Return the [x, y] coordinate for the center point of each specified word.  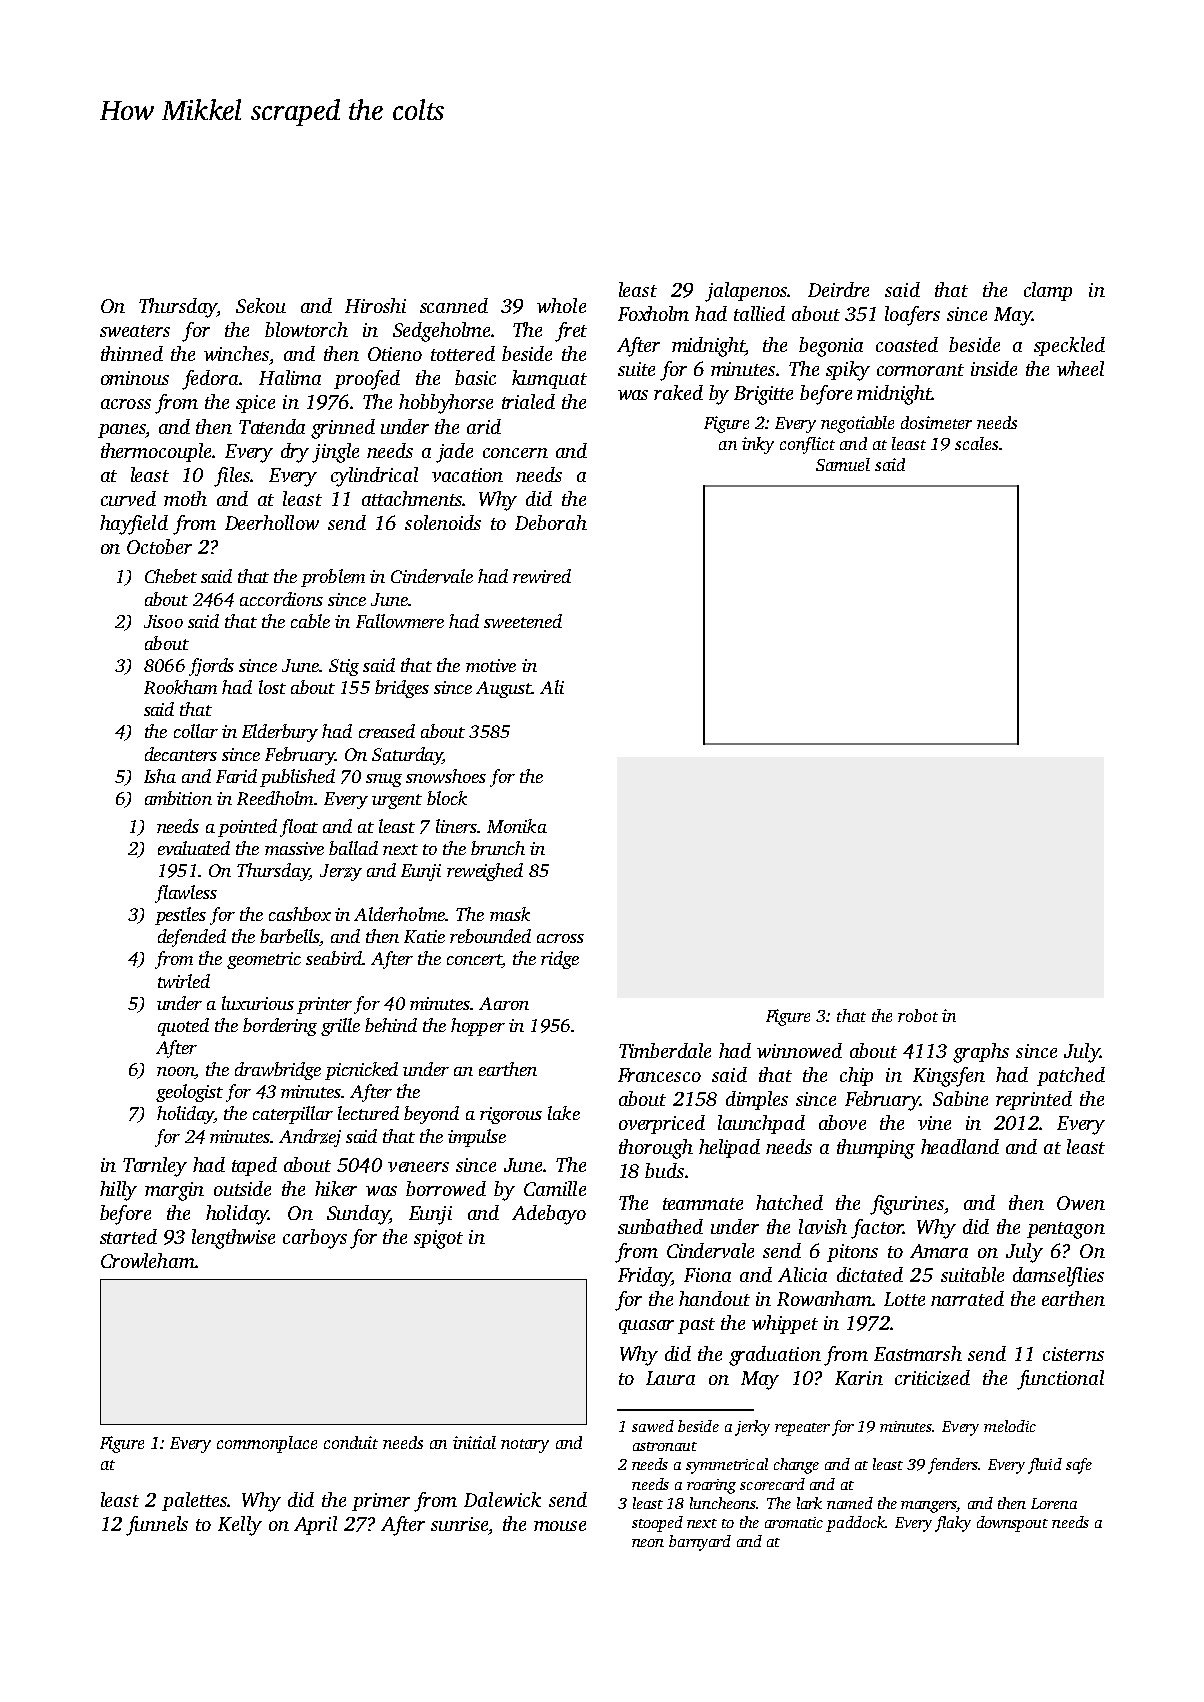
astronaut [665, 1446]
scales [976, 443]
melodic [1010, 1426]
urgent [397, 801]
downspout [1012, 1524]
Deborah [551, 522]
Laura [670, 1378]
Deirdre [838, 289]
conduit [351, 1442]
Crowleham [148, 1260]
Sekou [261, 305]
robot [918, 1015]
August [504, 689]
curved [128, 498]
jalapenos [746, 292]
